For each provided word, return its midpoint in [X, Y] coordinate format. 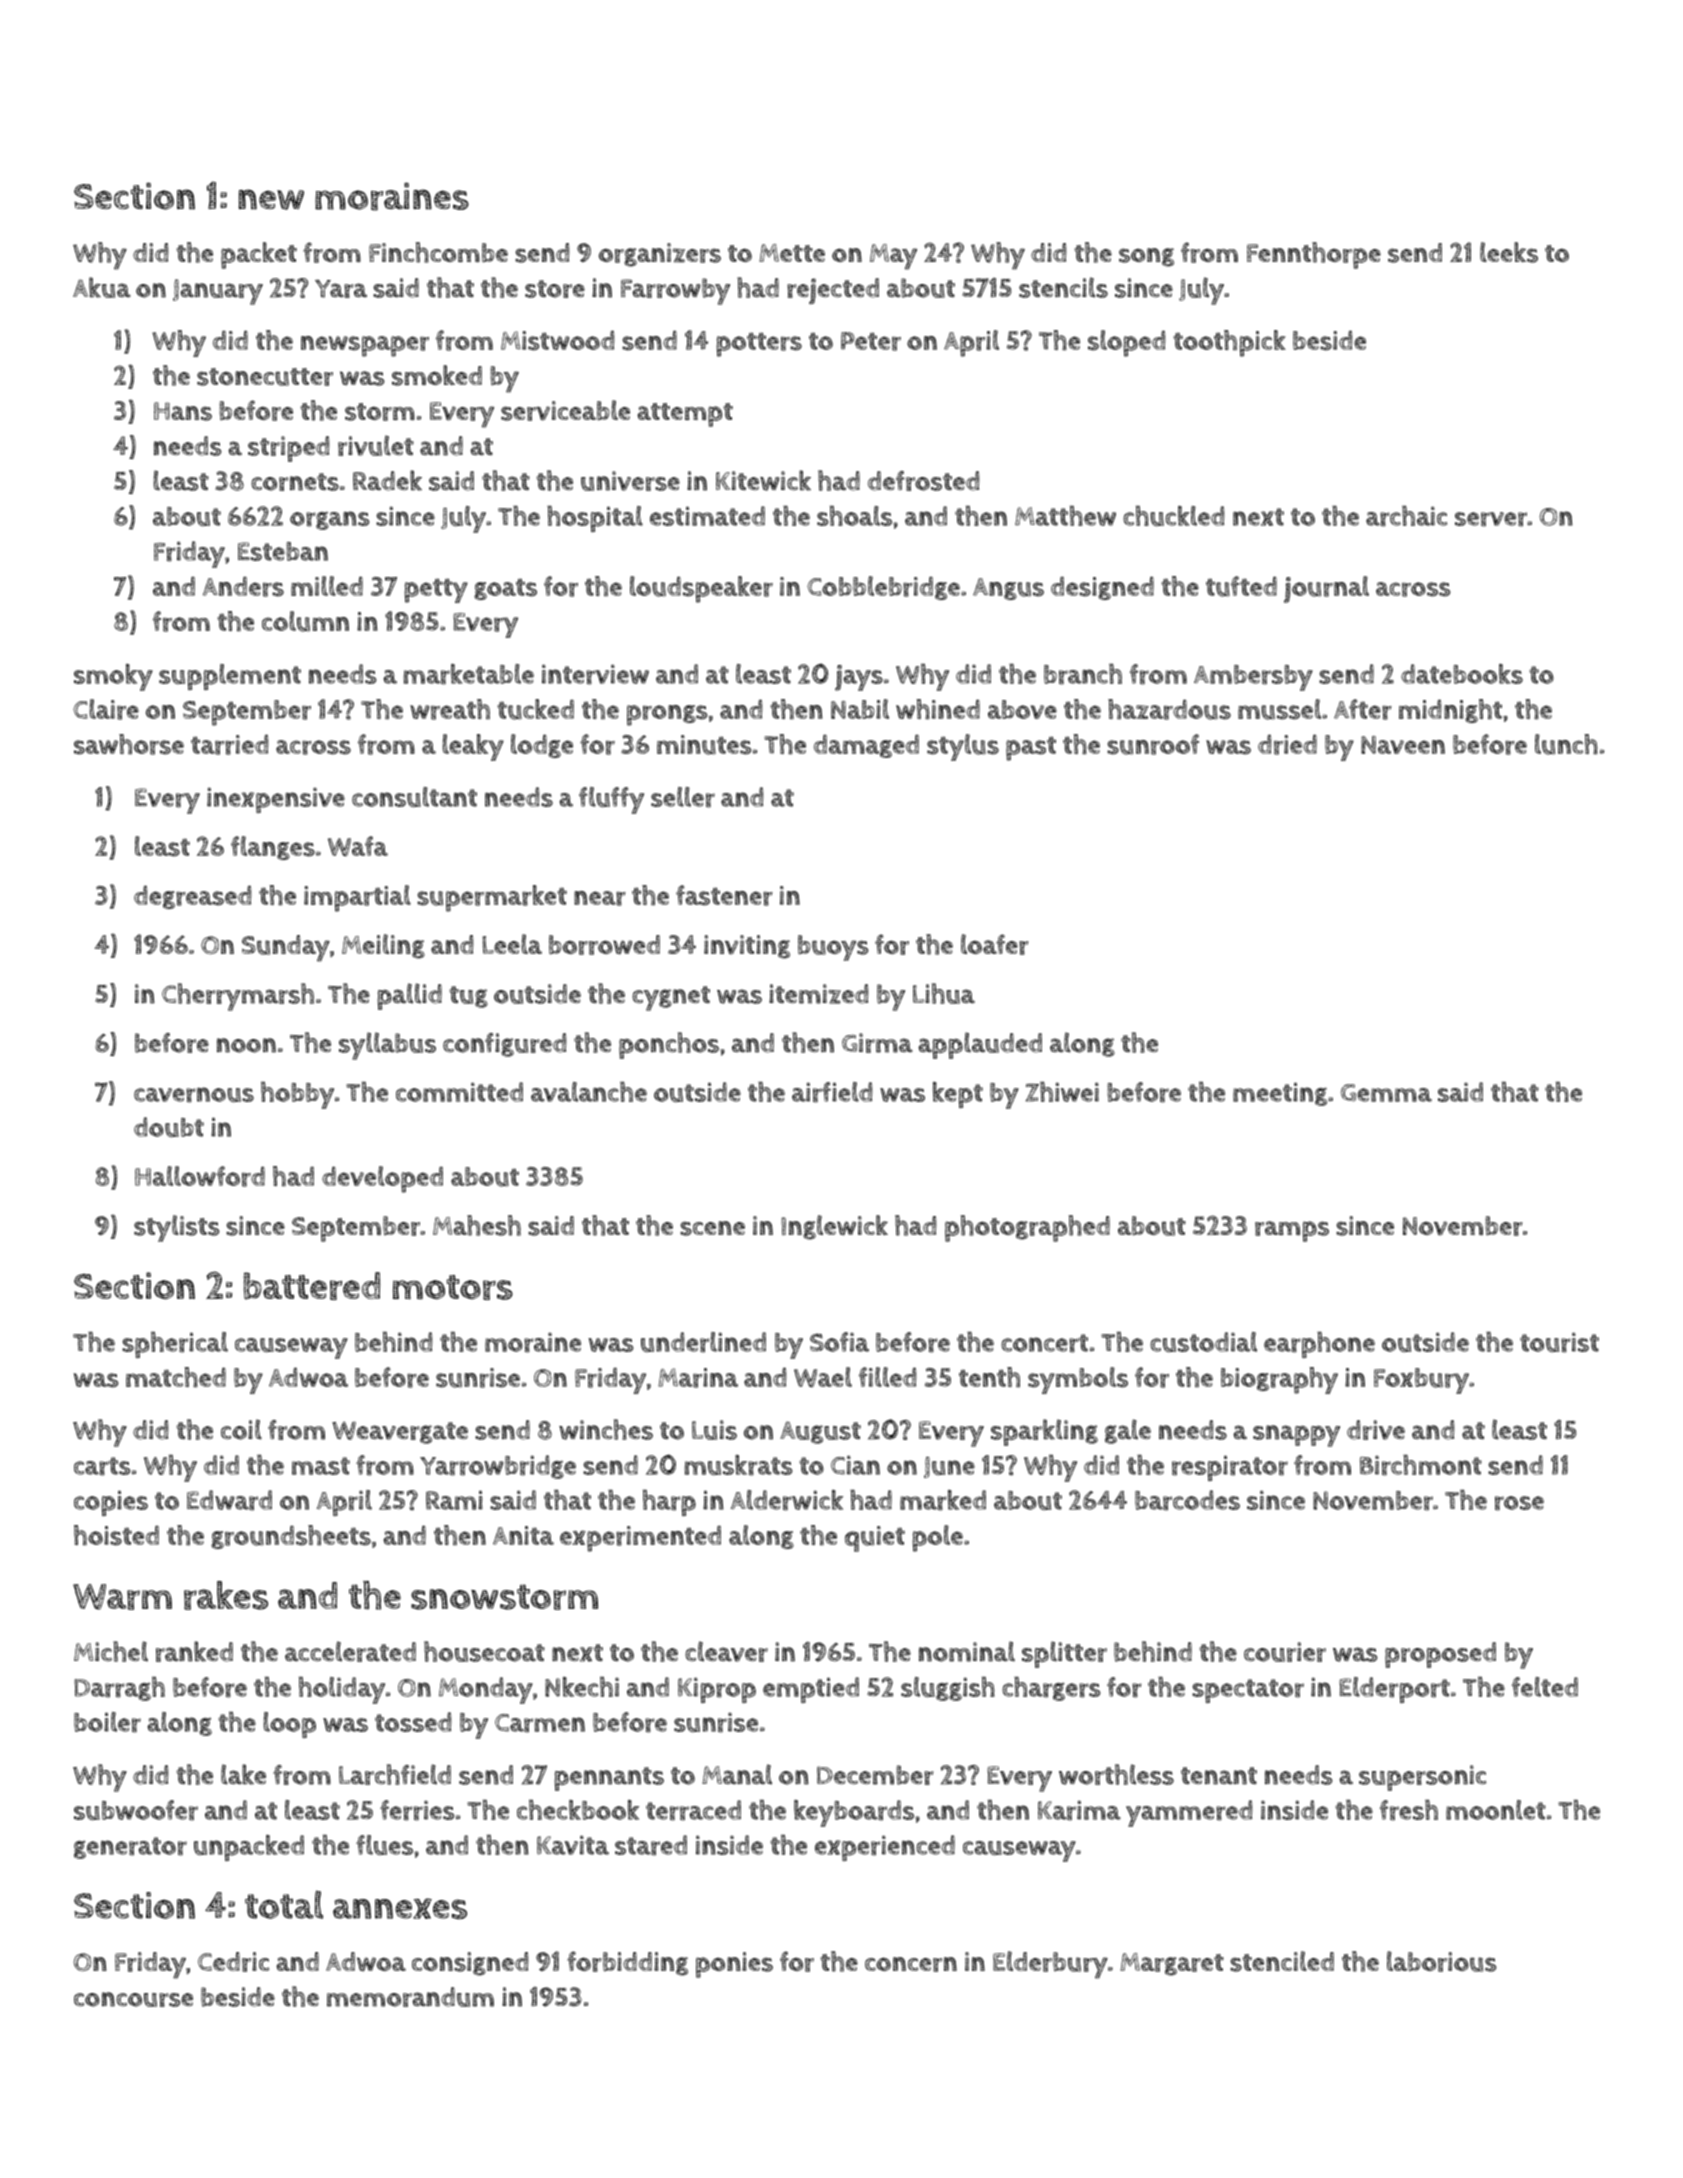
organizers [660, 255]
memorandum [410, 1997]
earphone [1319, 1344]
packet [259, 255]
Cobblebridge [883, 588]
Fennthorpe [1314, 255]
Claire [106, 709]
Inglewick [834, 1227]
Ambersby [1253, 678]
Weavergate [400, 1432]
